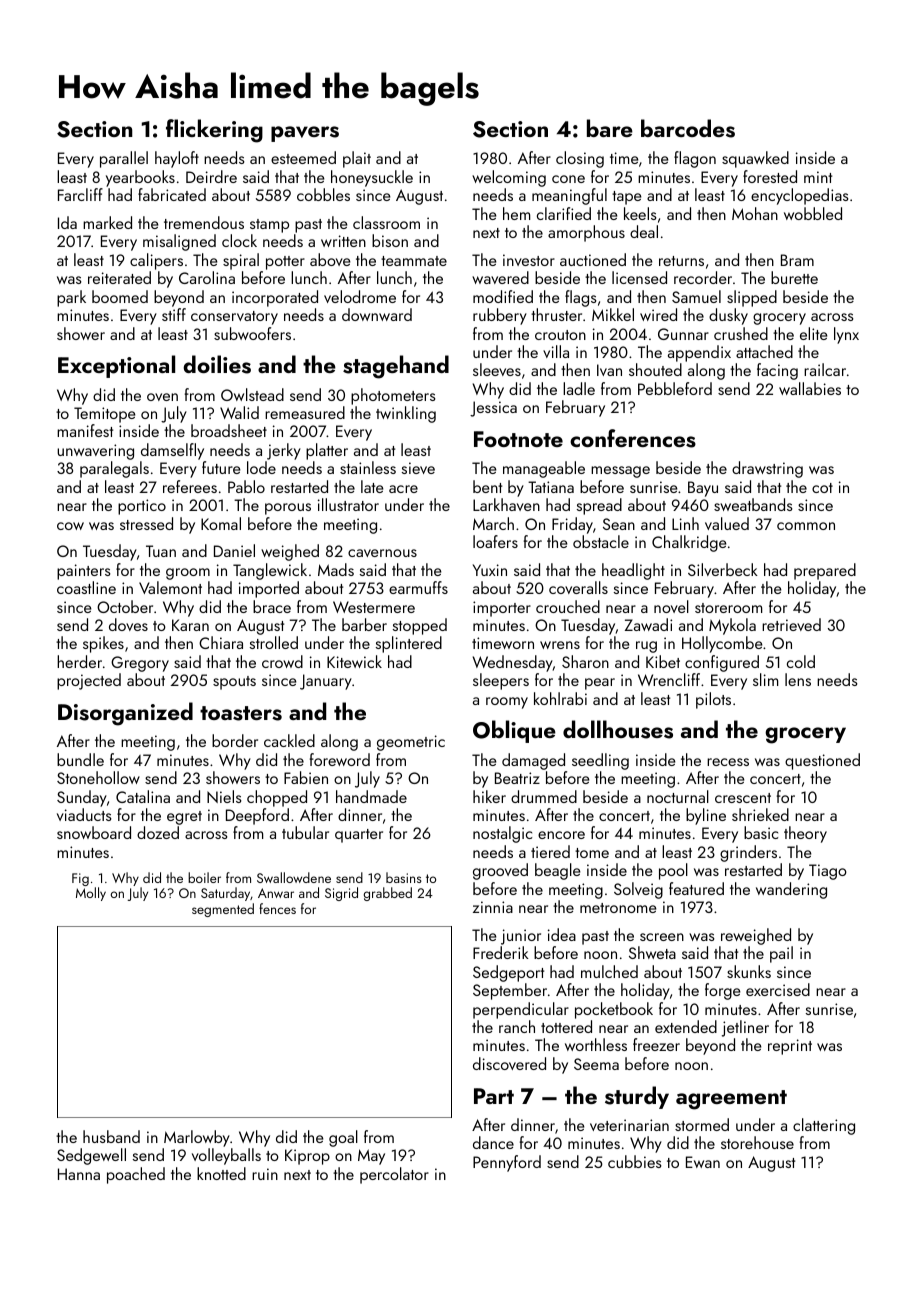 The width and height of the document is (924, 1308). Describe the element at coordinates (372, 178) in the document. I see `honeysuckle` at that location.
